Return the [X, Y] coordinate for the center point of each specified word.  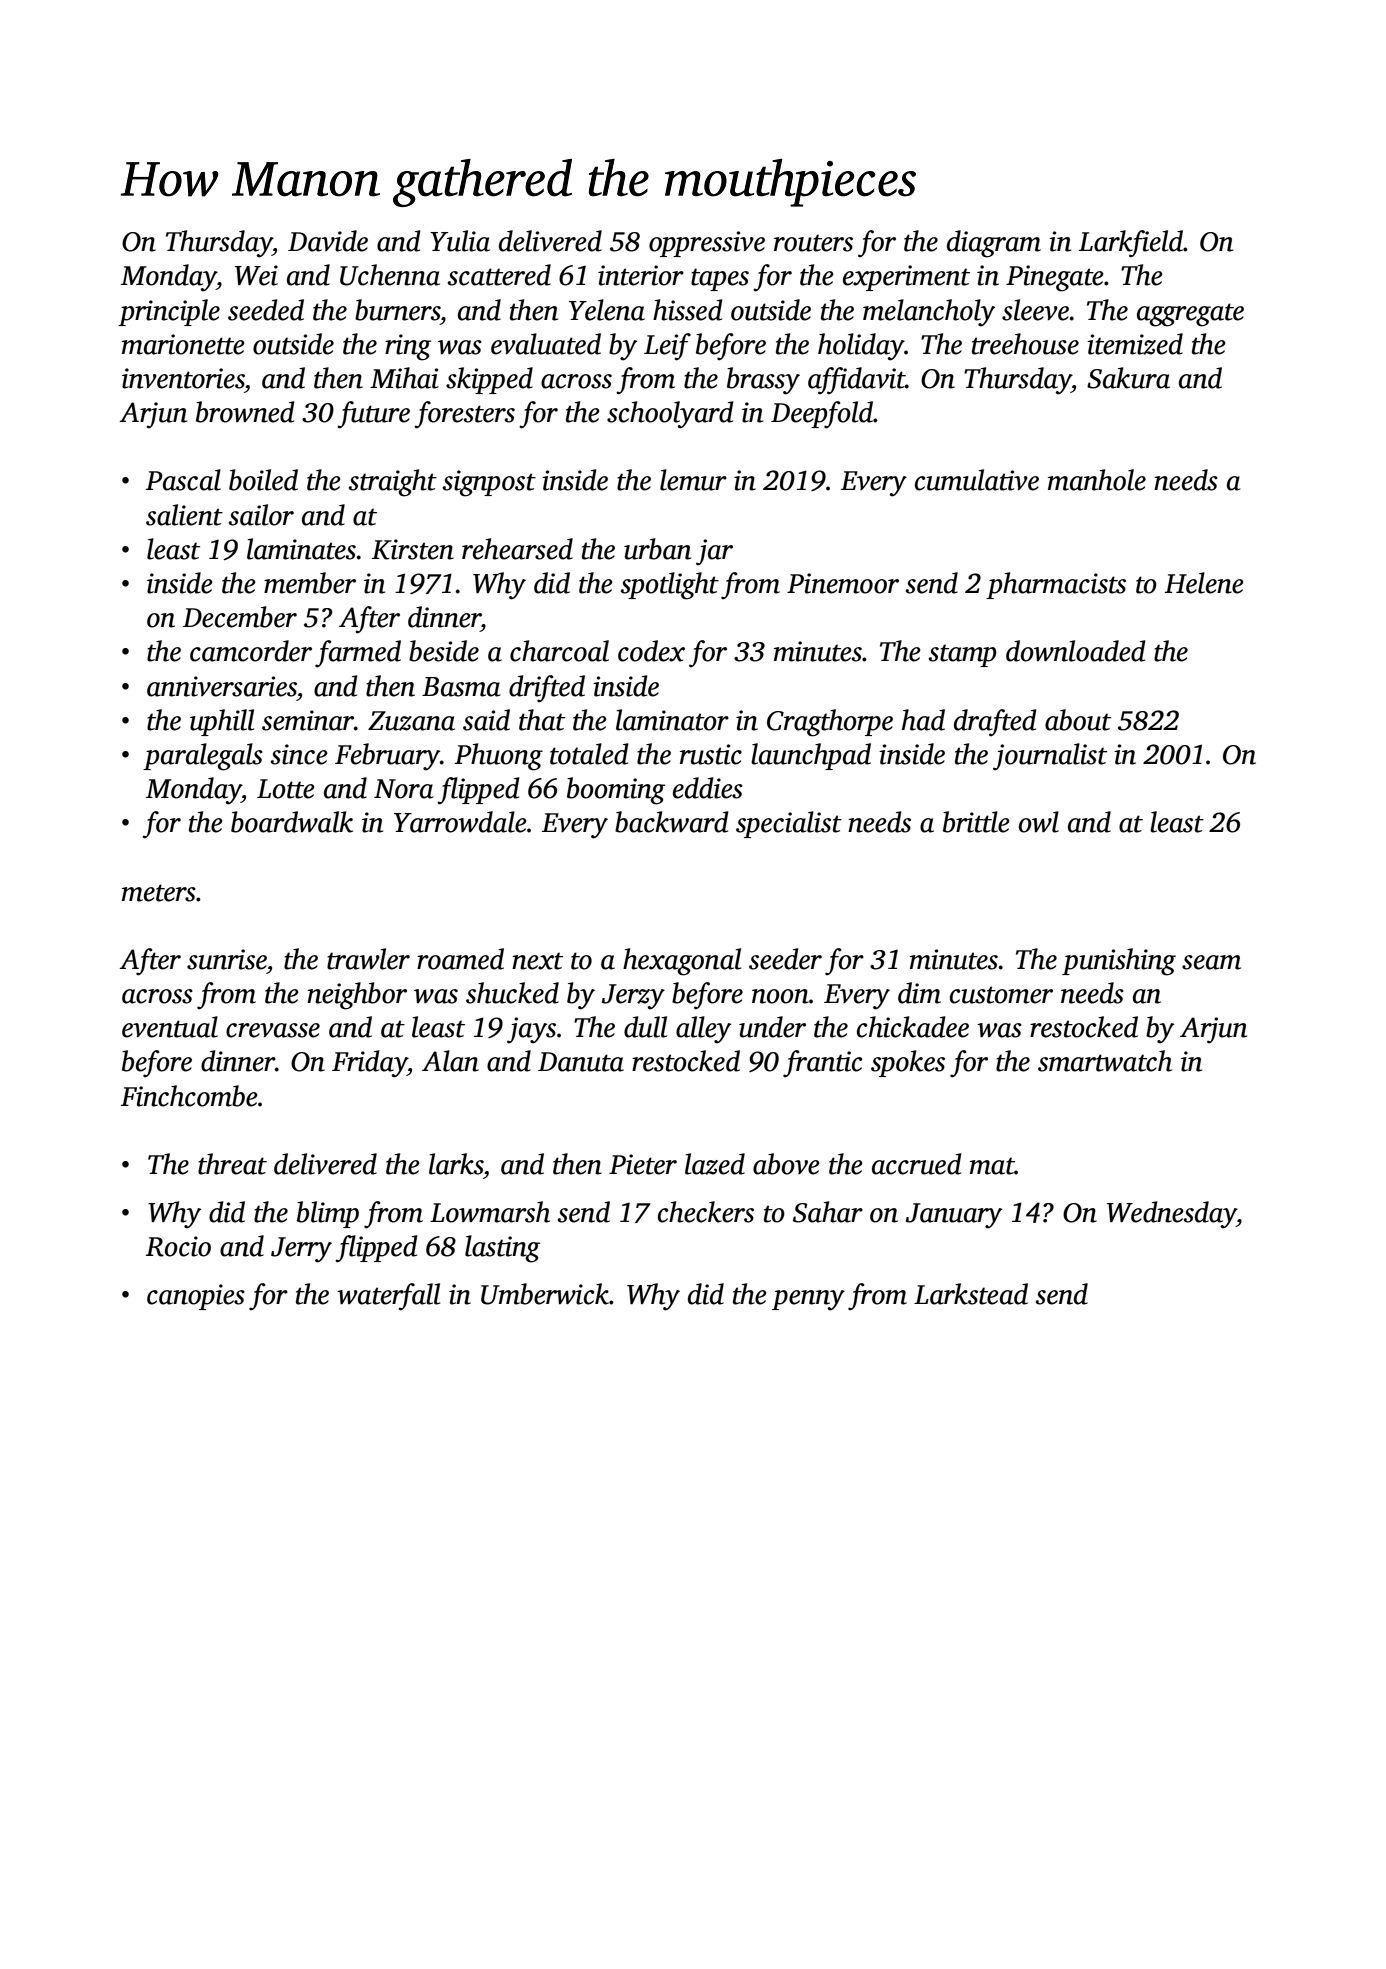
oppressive [707, 244]
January [954, 1216]
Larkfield [1131, 244]
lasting [502, 1249]
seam [1211, 962]
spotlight [669, 586]
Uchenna [390, 275]
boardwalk [292, 822]
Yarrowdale [460, 822]
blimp [328, 1214]
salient [184, 515]
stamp [962, 655]
